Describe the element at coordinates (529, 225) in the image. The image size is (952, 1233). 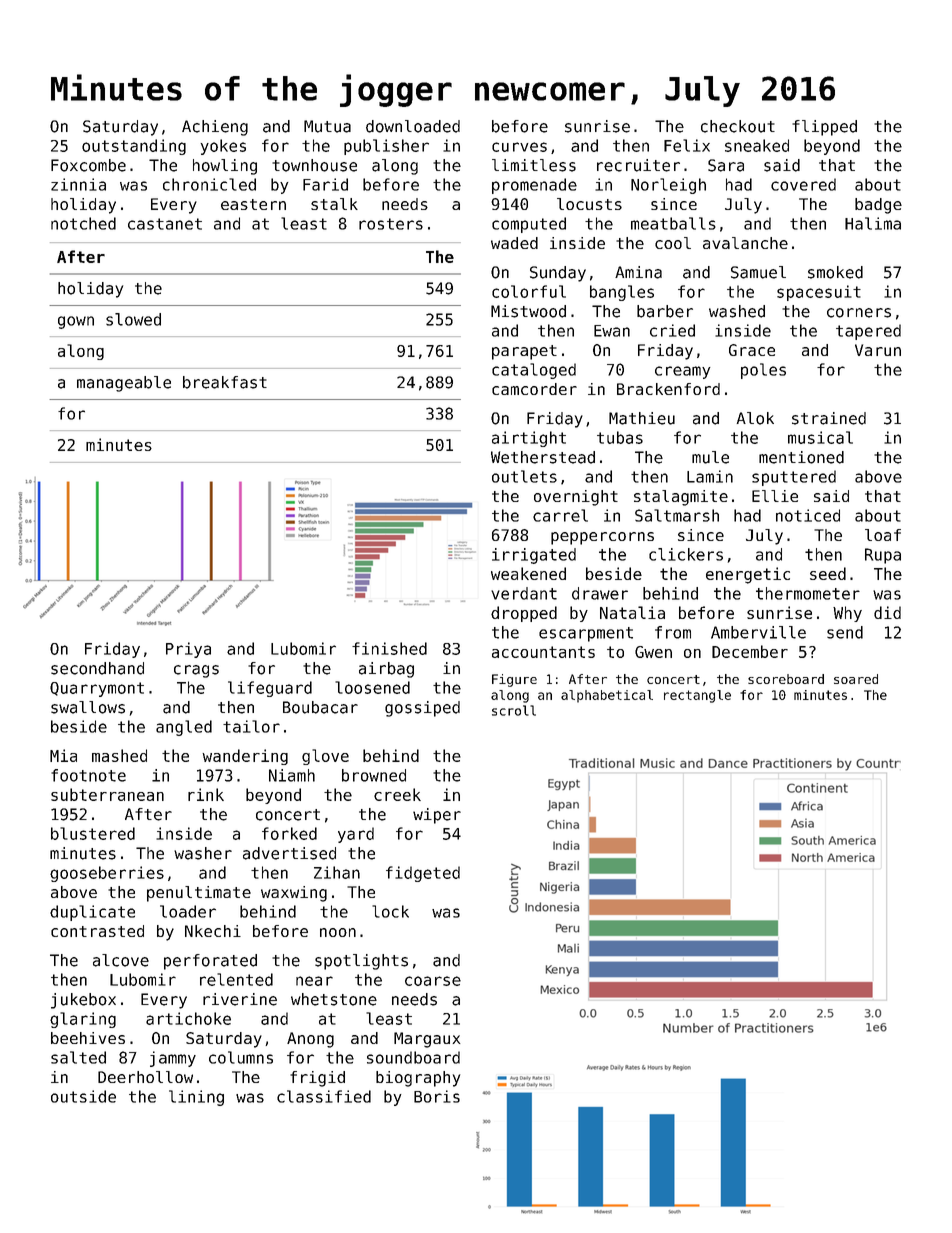
I see `computed` at that location.
